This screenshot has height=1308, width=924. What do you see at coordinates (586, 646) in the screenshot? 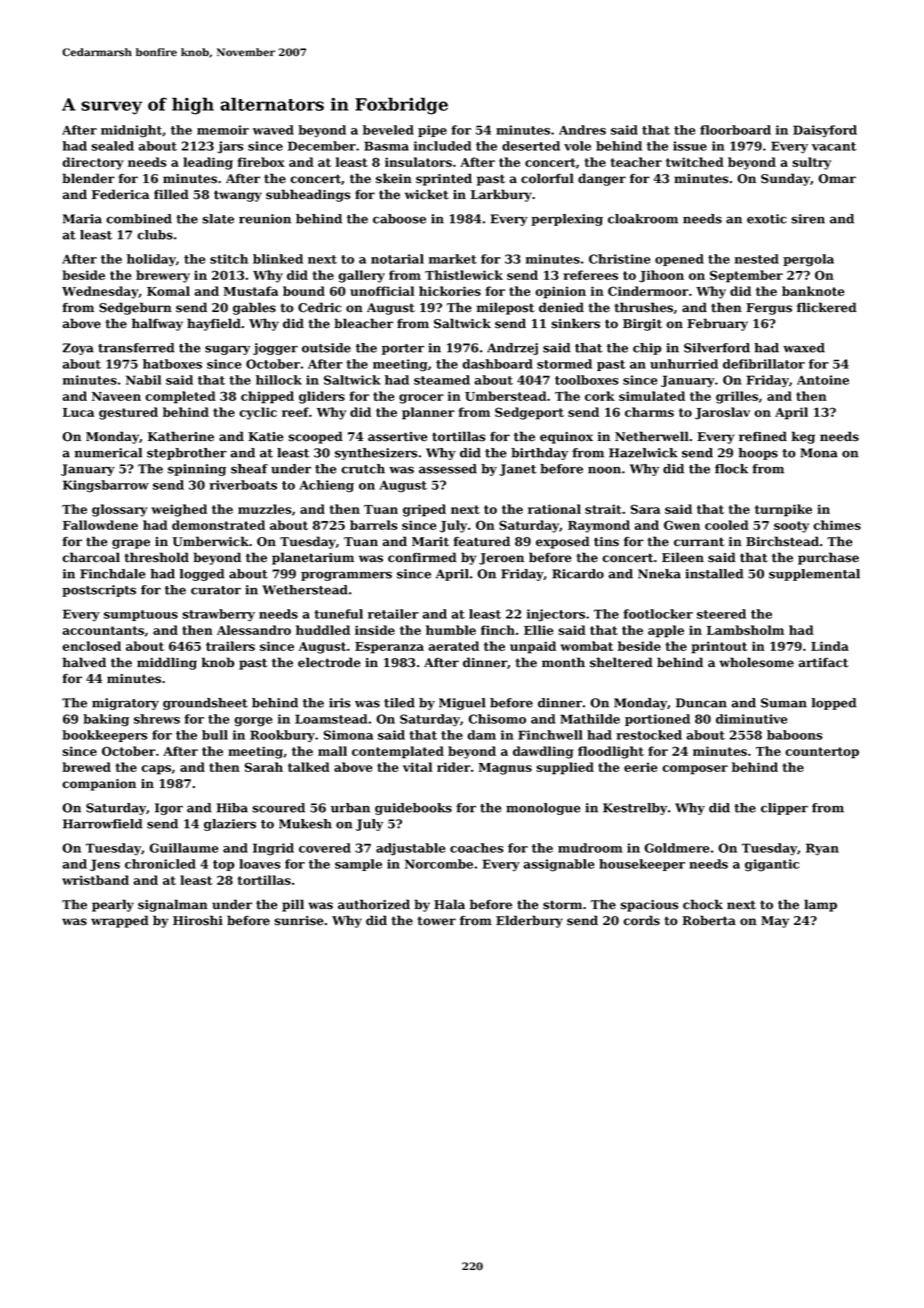
I see `wombat` at bounding box center [586, 646].
